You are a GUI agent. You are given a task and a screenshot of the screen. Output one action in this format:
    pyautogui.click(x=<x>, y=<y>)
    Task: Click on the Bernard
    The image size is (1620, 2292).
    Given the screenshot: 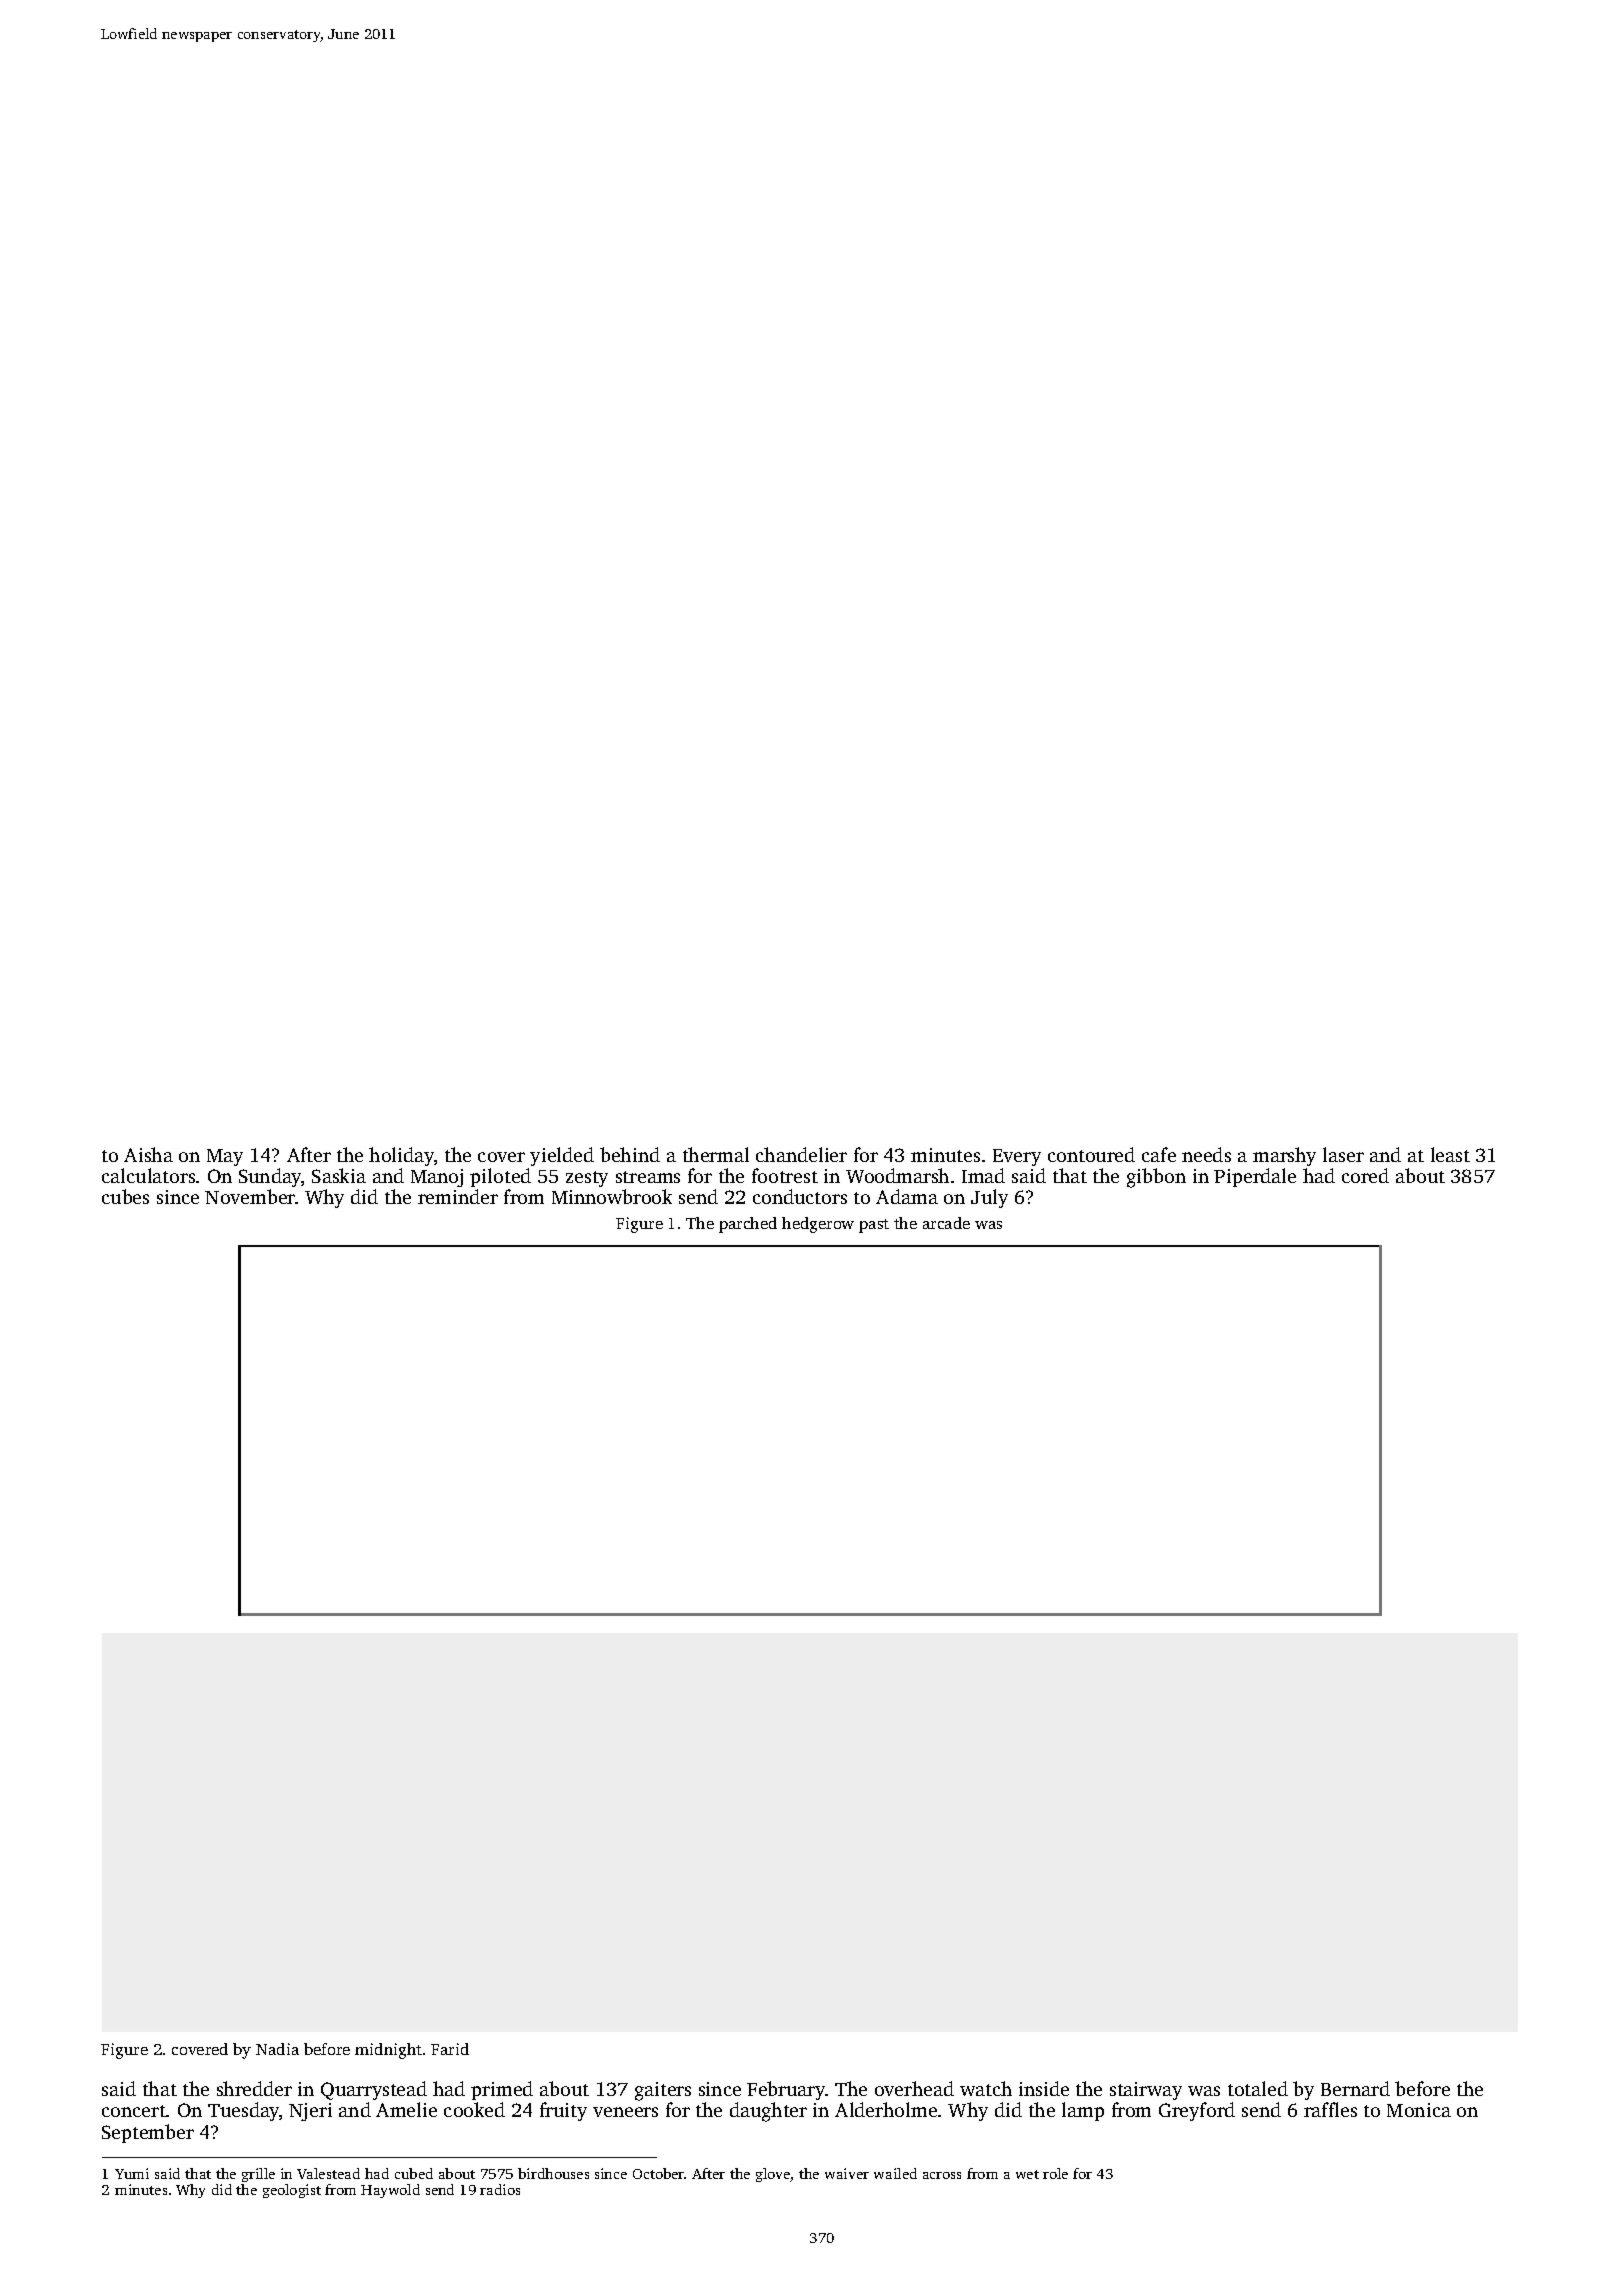 What is the action you would take?
    pyautogui.click(x=1355, y=2088)
